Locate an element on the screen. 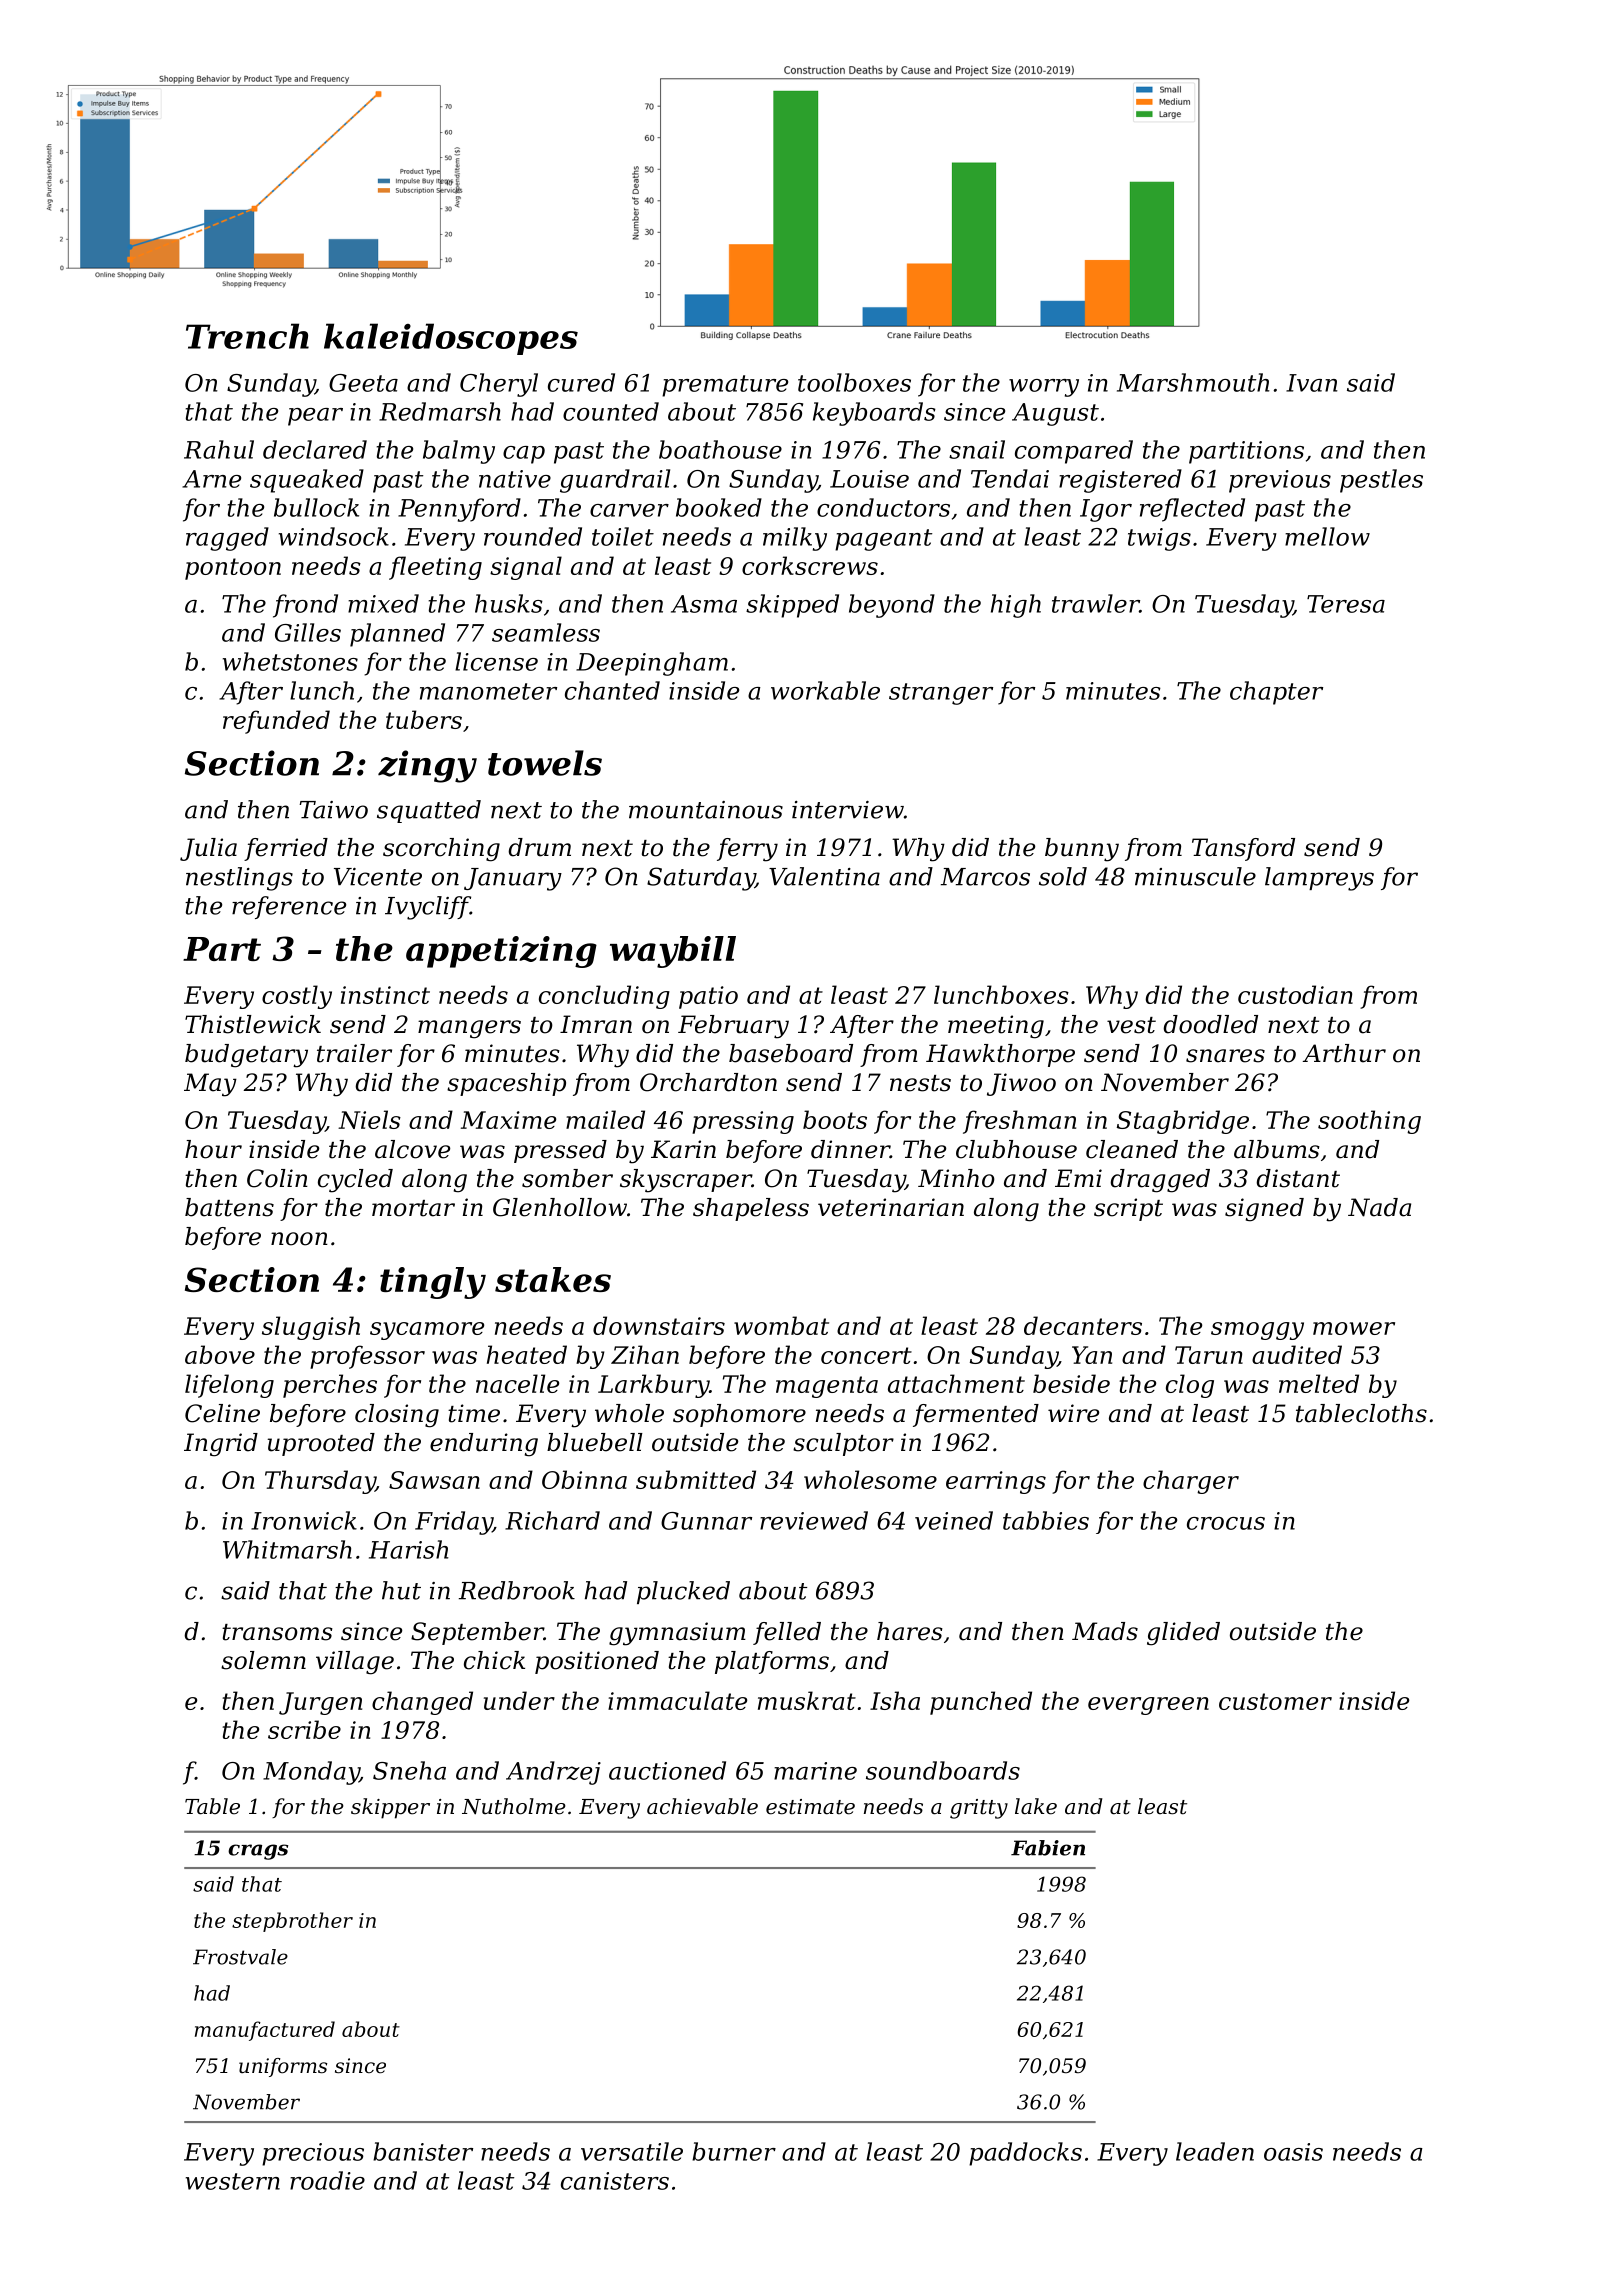 This screenshot has width=1620, height=2292. perches is located at coordinates (330, 1386).
